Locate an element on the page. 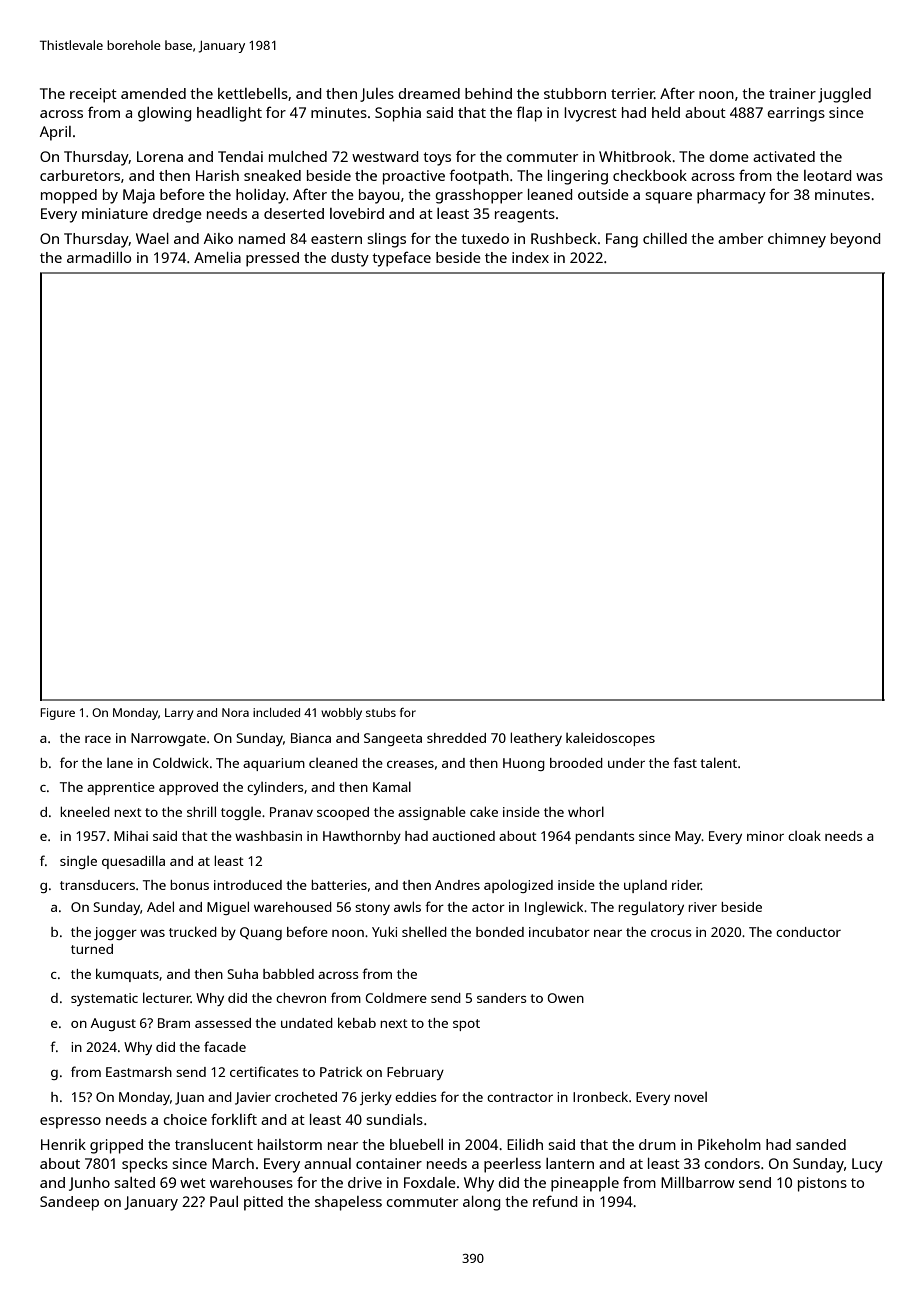 This image has width=924, height=1308. Sandeep is located at coordinates (69, 1203).
